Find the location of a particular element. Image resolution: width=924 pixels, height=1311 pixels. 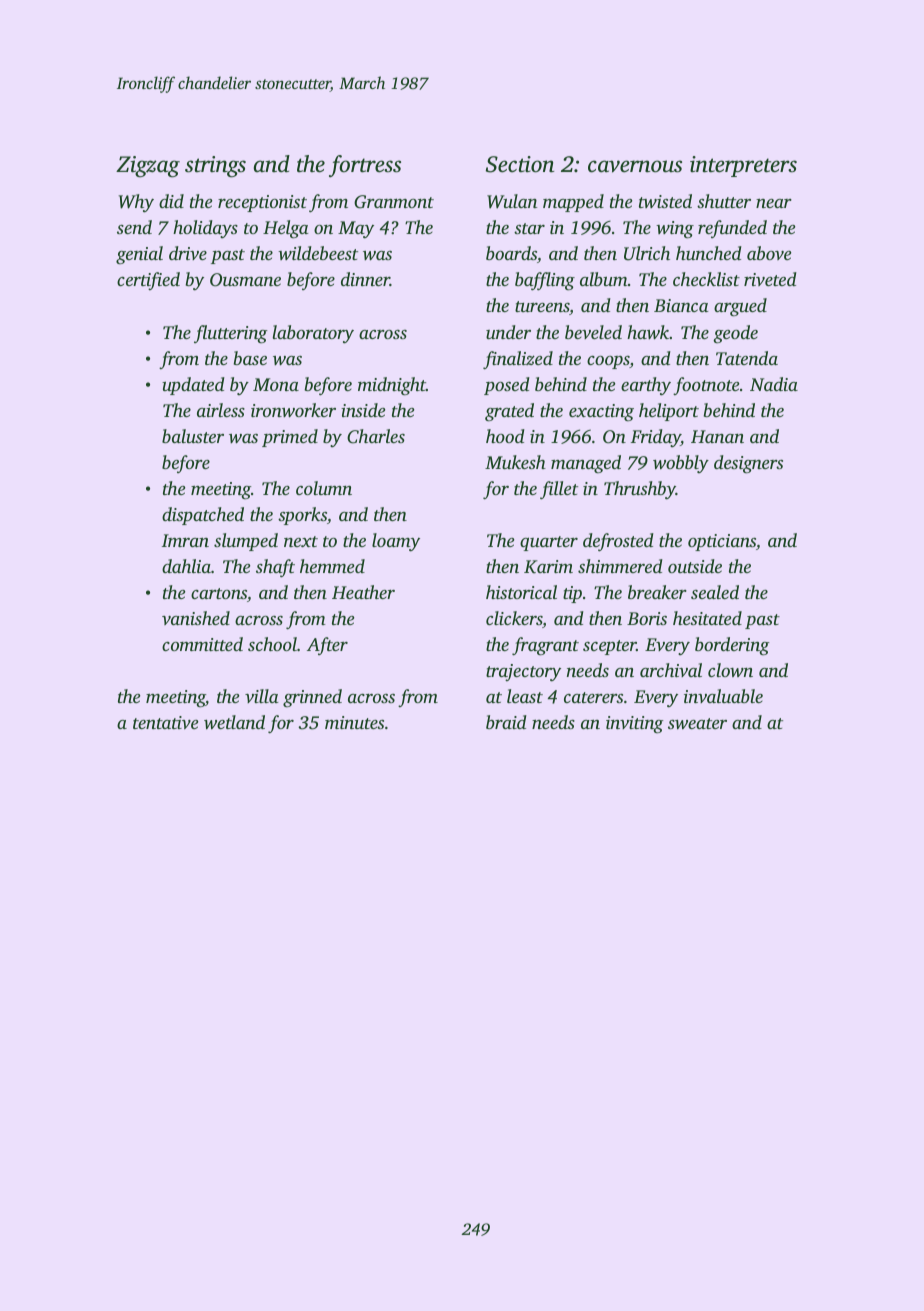

designers is located at coordinates (748, 464).
